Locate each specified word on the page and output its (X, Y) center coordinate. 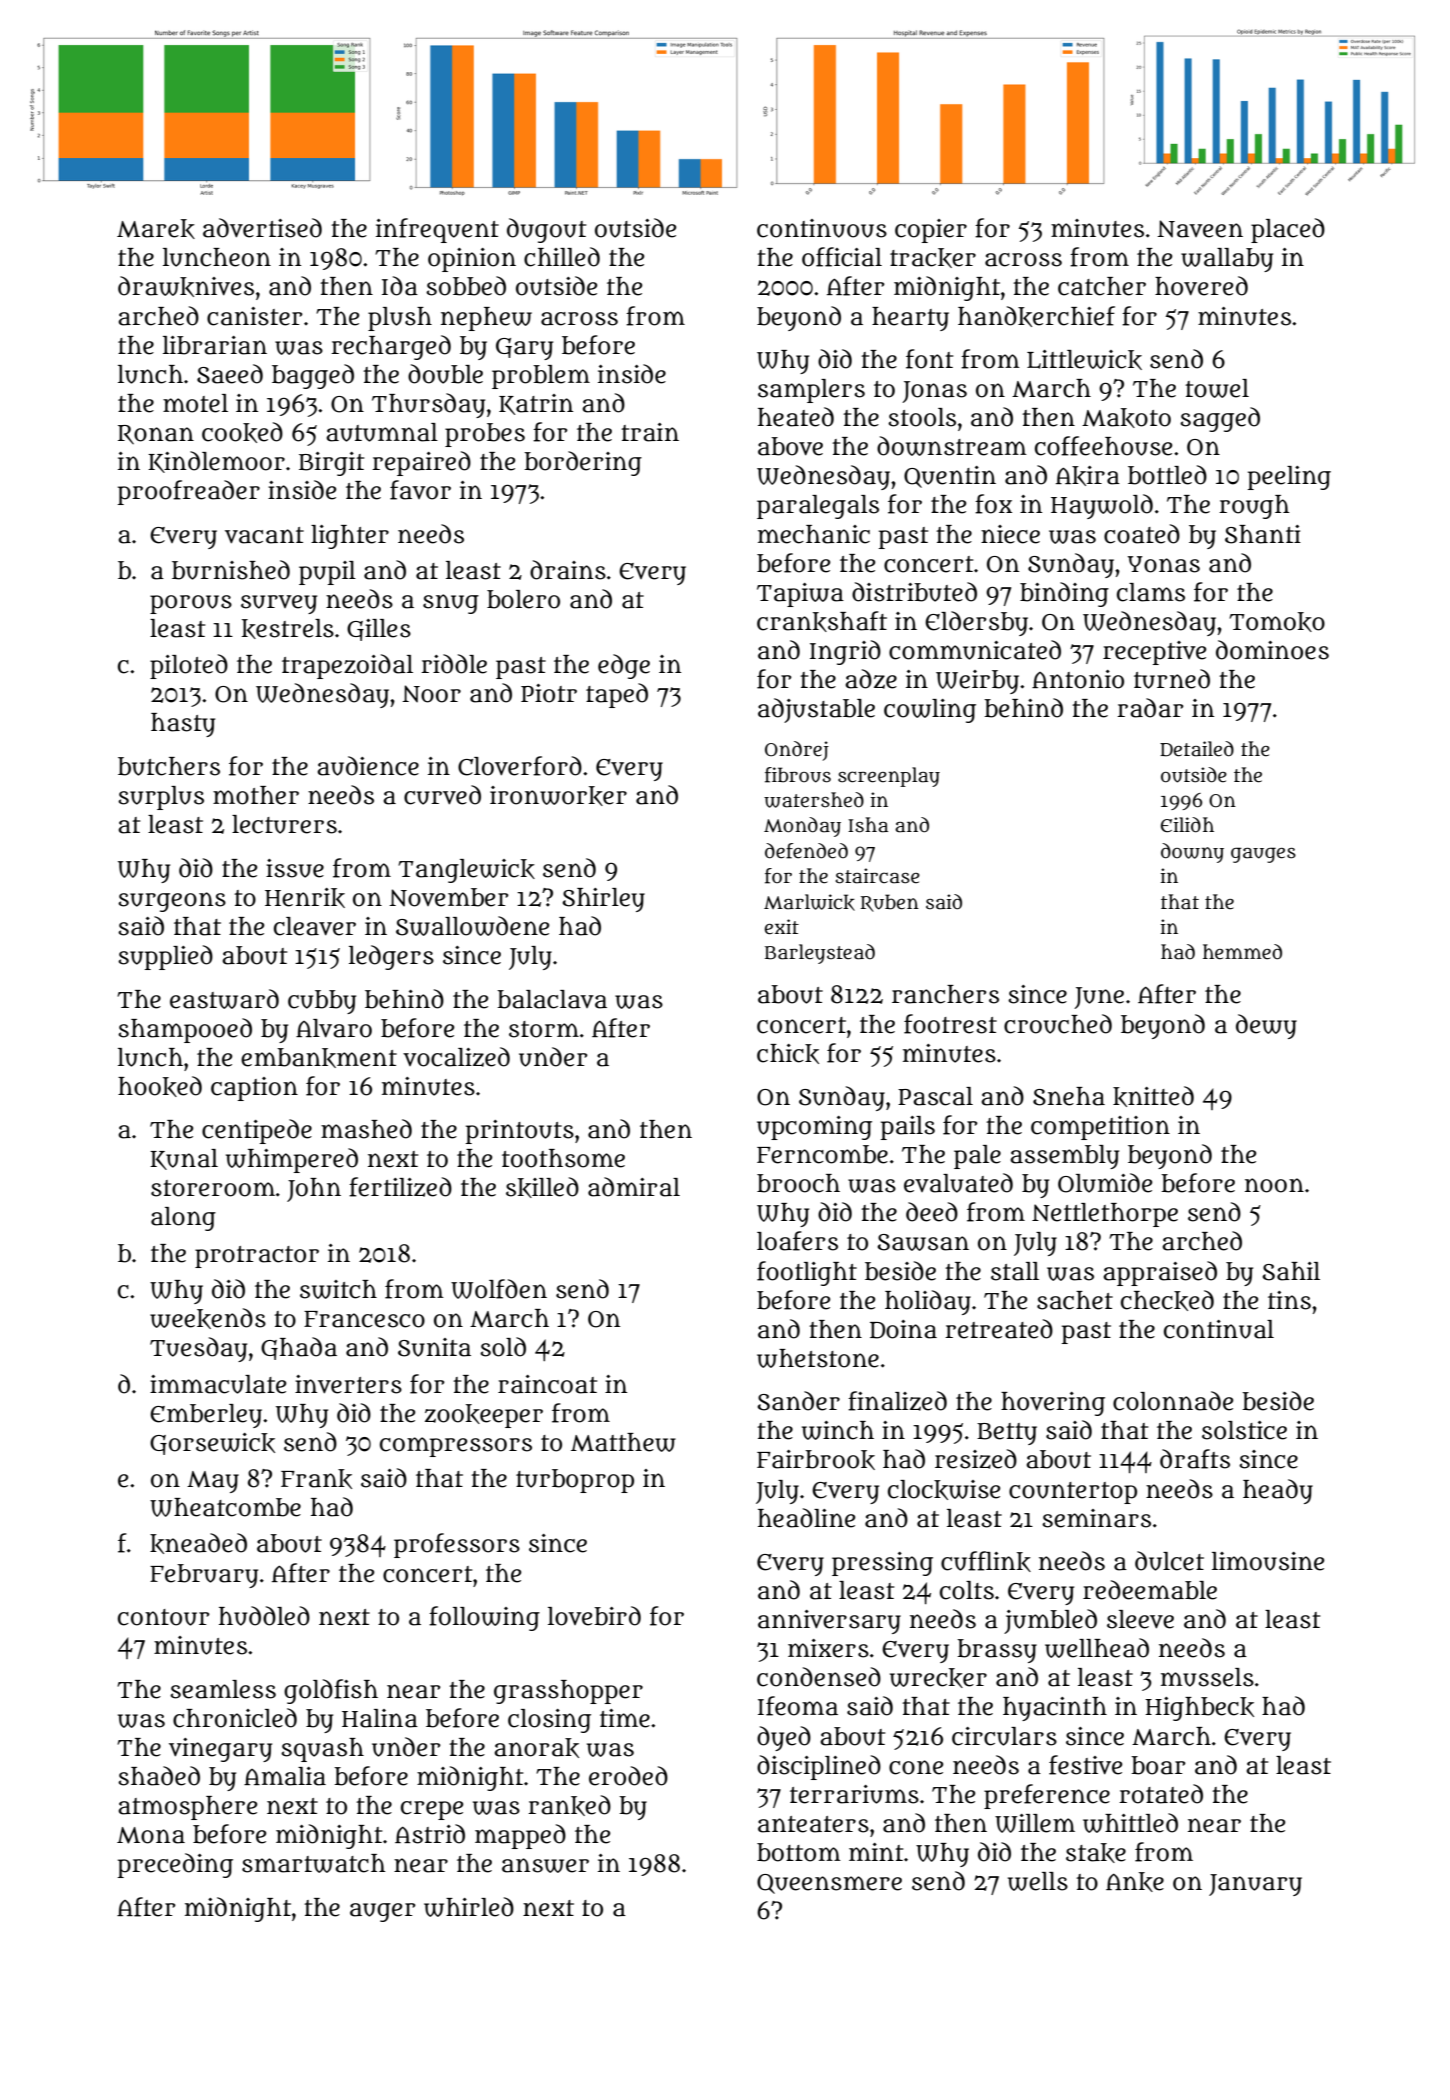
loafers (797, 1241)
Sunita (434, 1347)
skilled (542, 1187)
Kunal (184, 1159)
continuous (822, 228)
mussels (1207, 1677)
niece (1010, 534)
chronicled (235, 1718)
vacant (264, 535)
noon (1274, 1185)
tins (1289, 1300)
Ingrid (845, 652)
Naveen (1200, 229)
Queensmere (829, 1884)
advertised (262, 228)
